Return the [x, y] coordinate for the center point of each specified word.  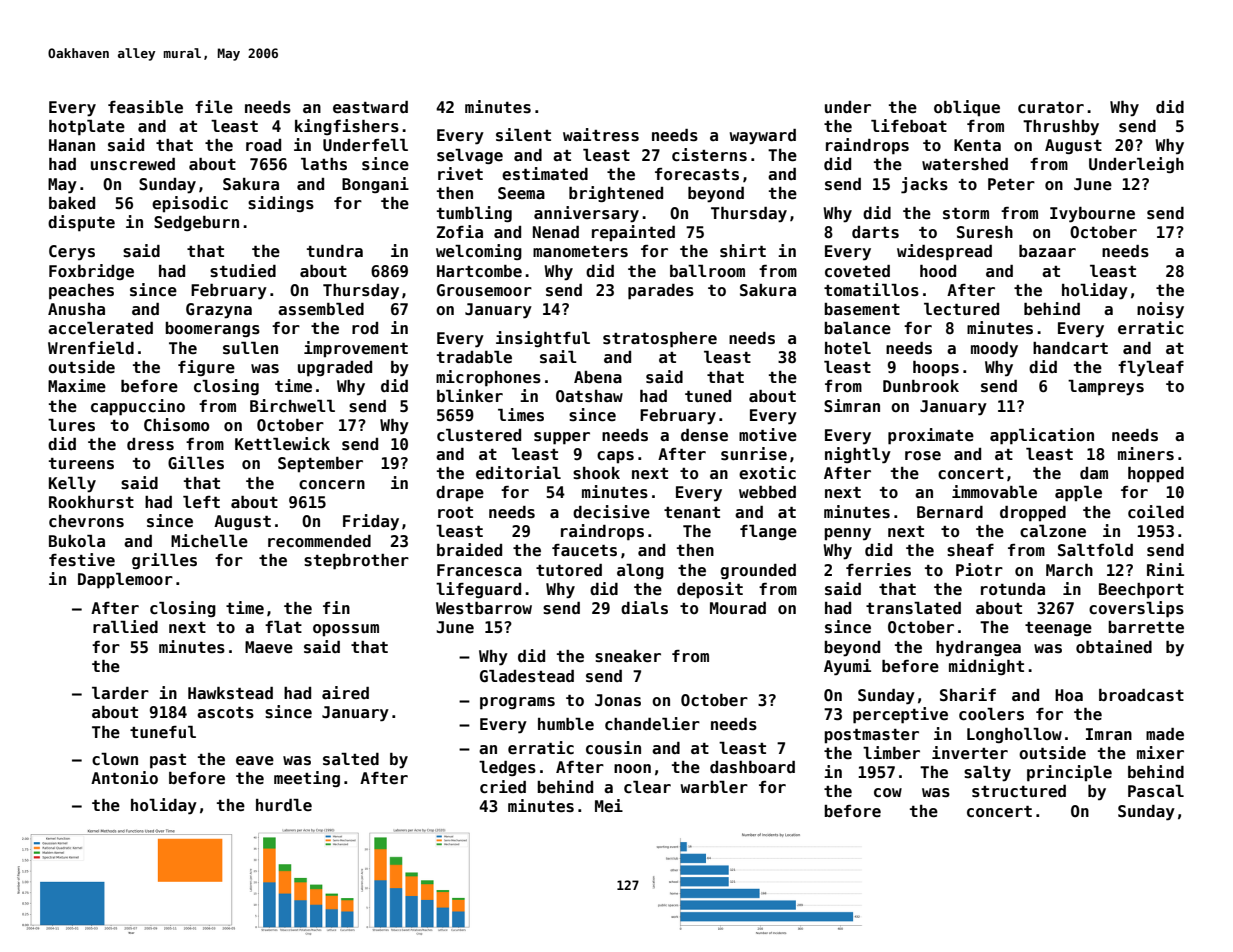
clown [115, 759]
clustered [479, 435]
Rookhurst [91, 502]
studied [243, 271]
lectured [961, 309]
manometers [580, 252]
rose [923, 456]
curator [1051, 108]
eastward [370, 107]
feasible [145, 107]
